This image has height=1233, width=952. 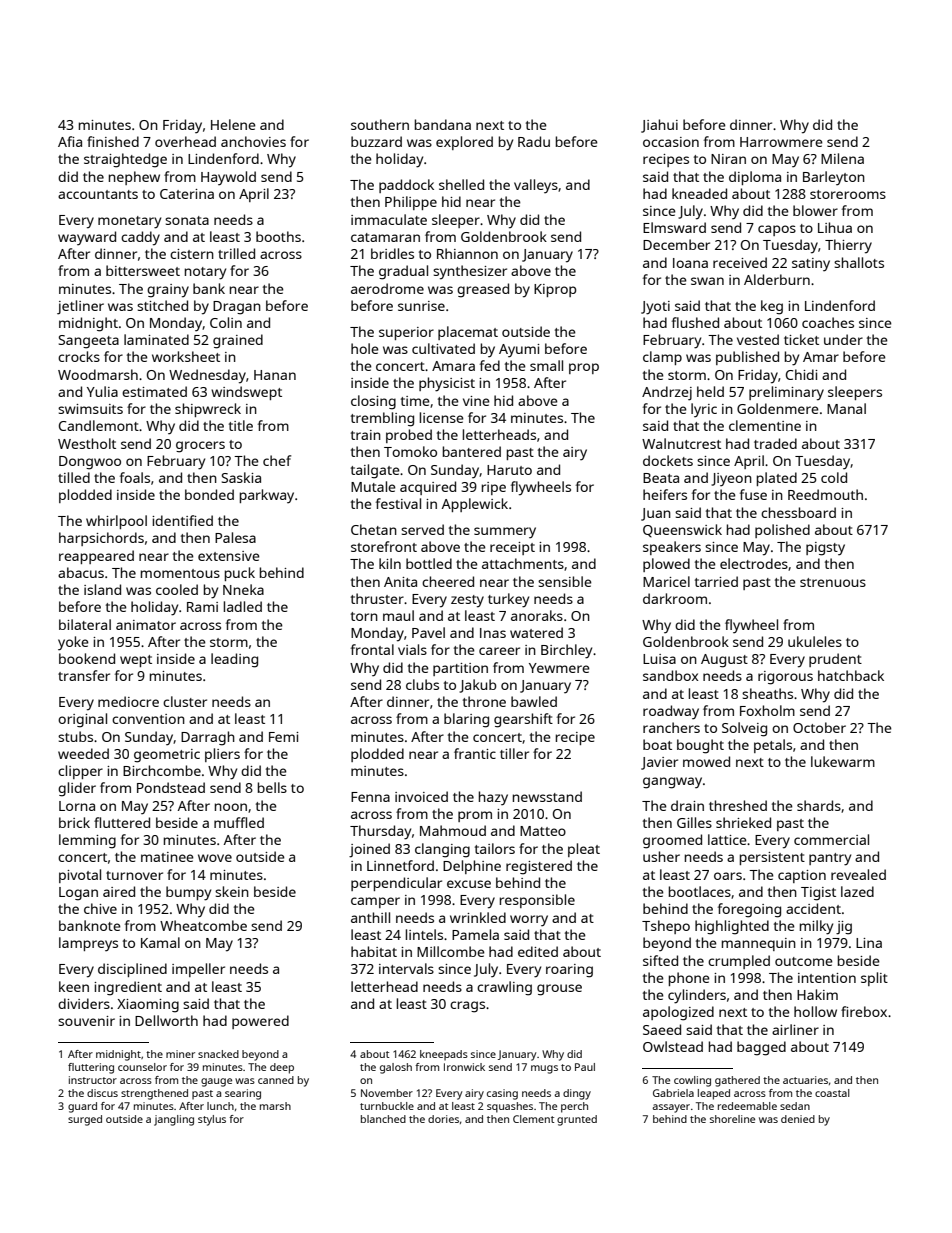 I want to click on habitat, so click(x=374, y=951).
